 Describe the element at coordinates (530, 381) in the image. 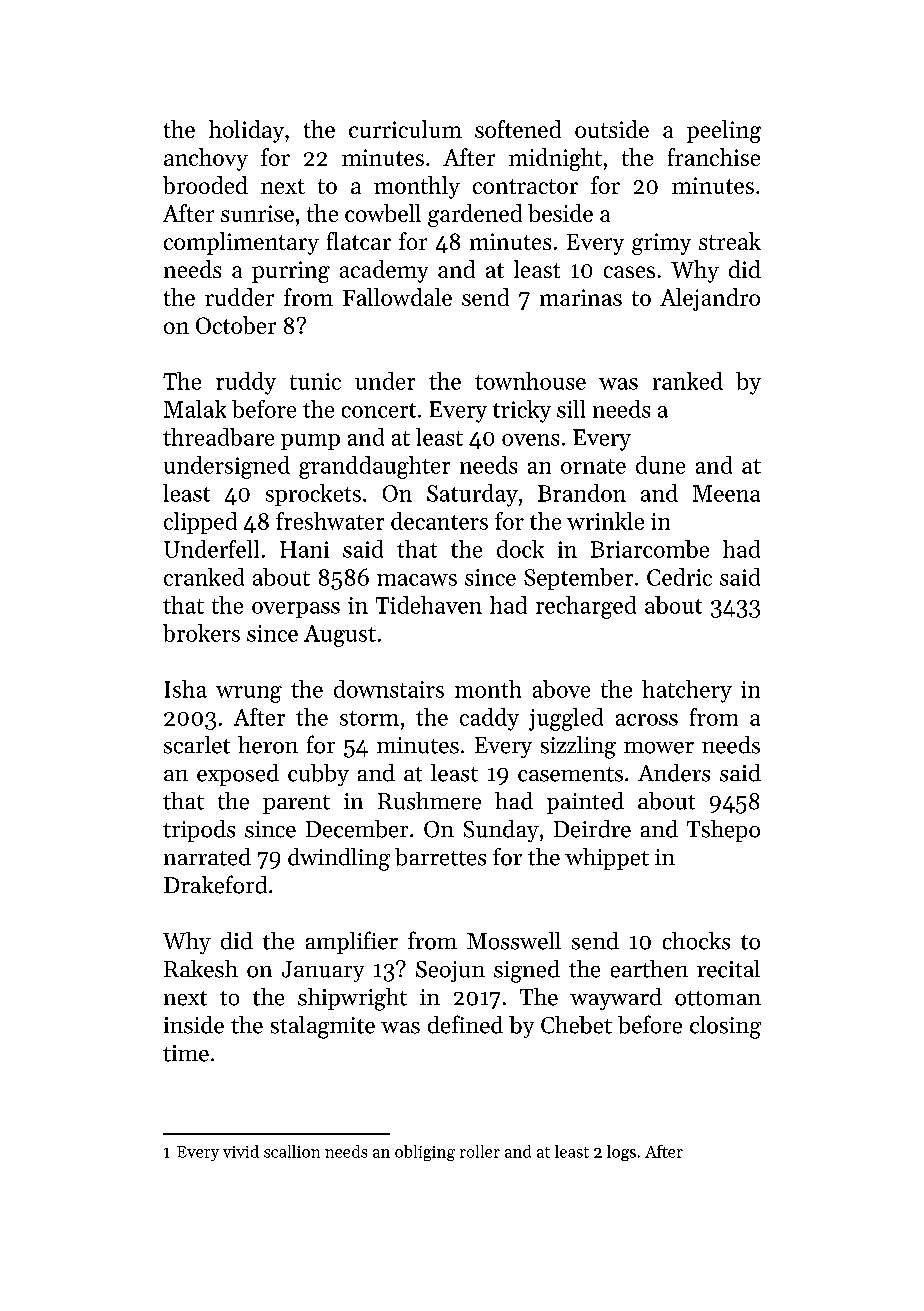

I see `townhouse` at that location.
